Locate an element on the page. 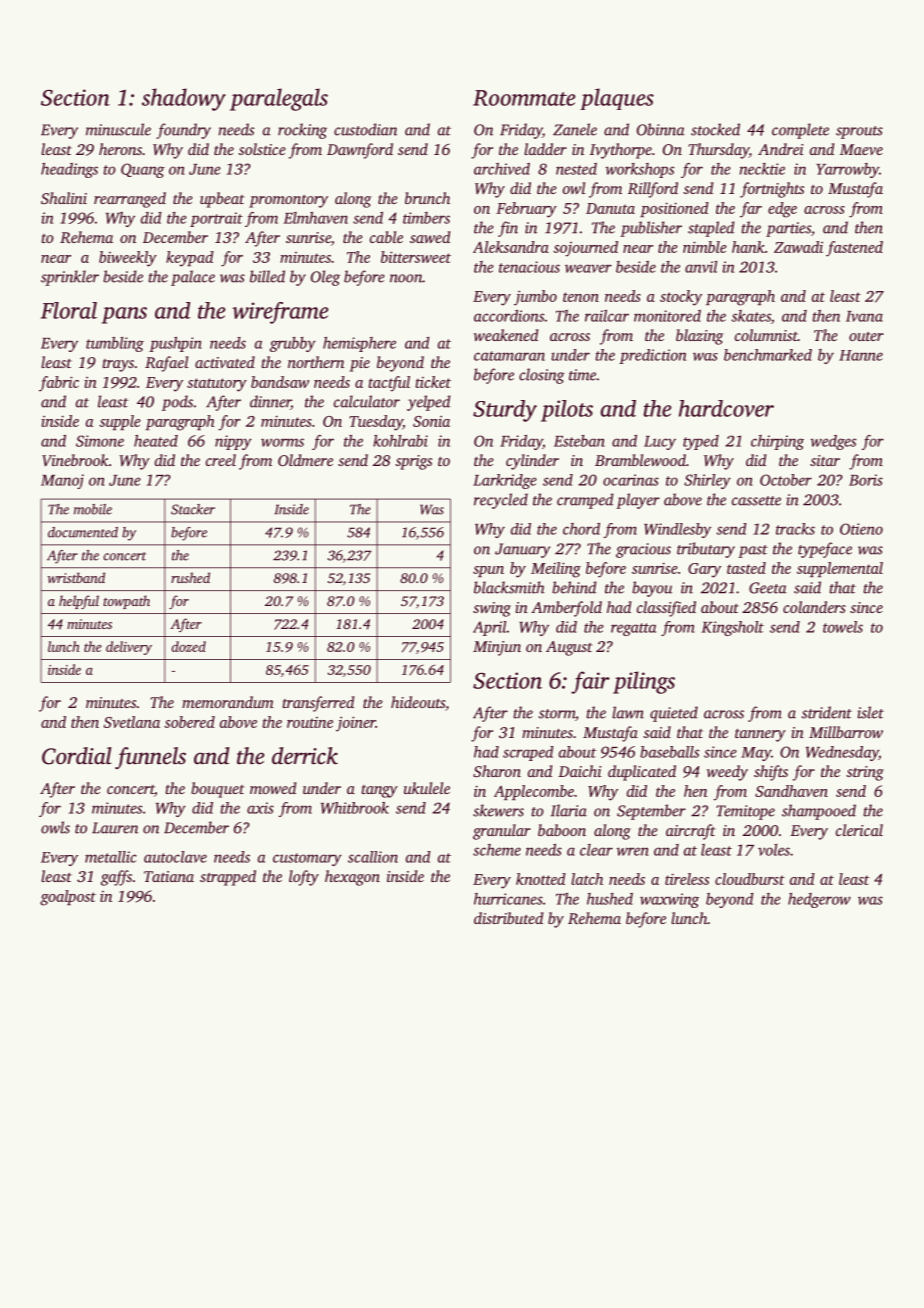  February is located at coordinates (526, 210).
